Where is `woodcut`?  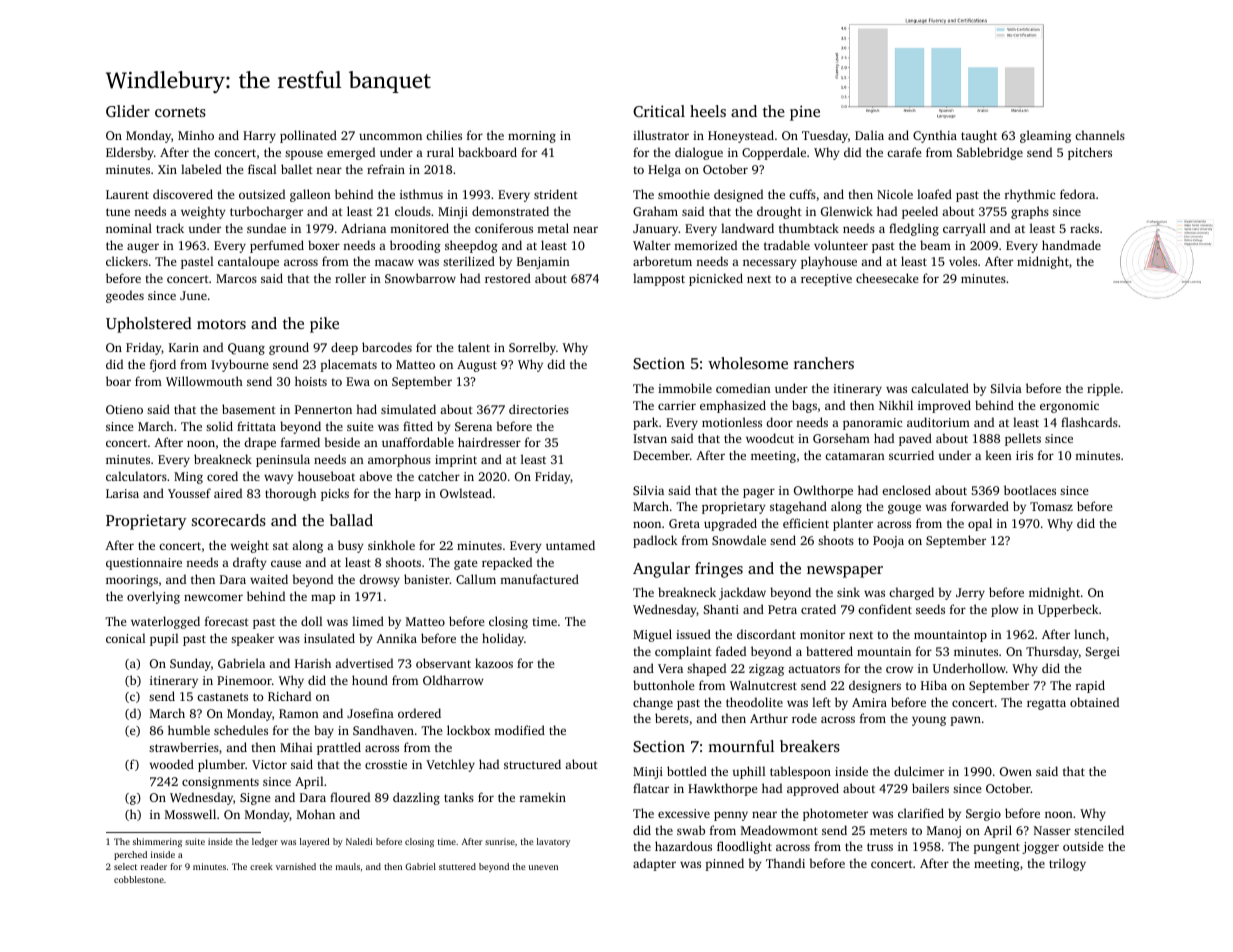
woodcut is located at coordinates (770, 438).
